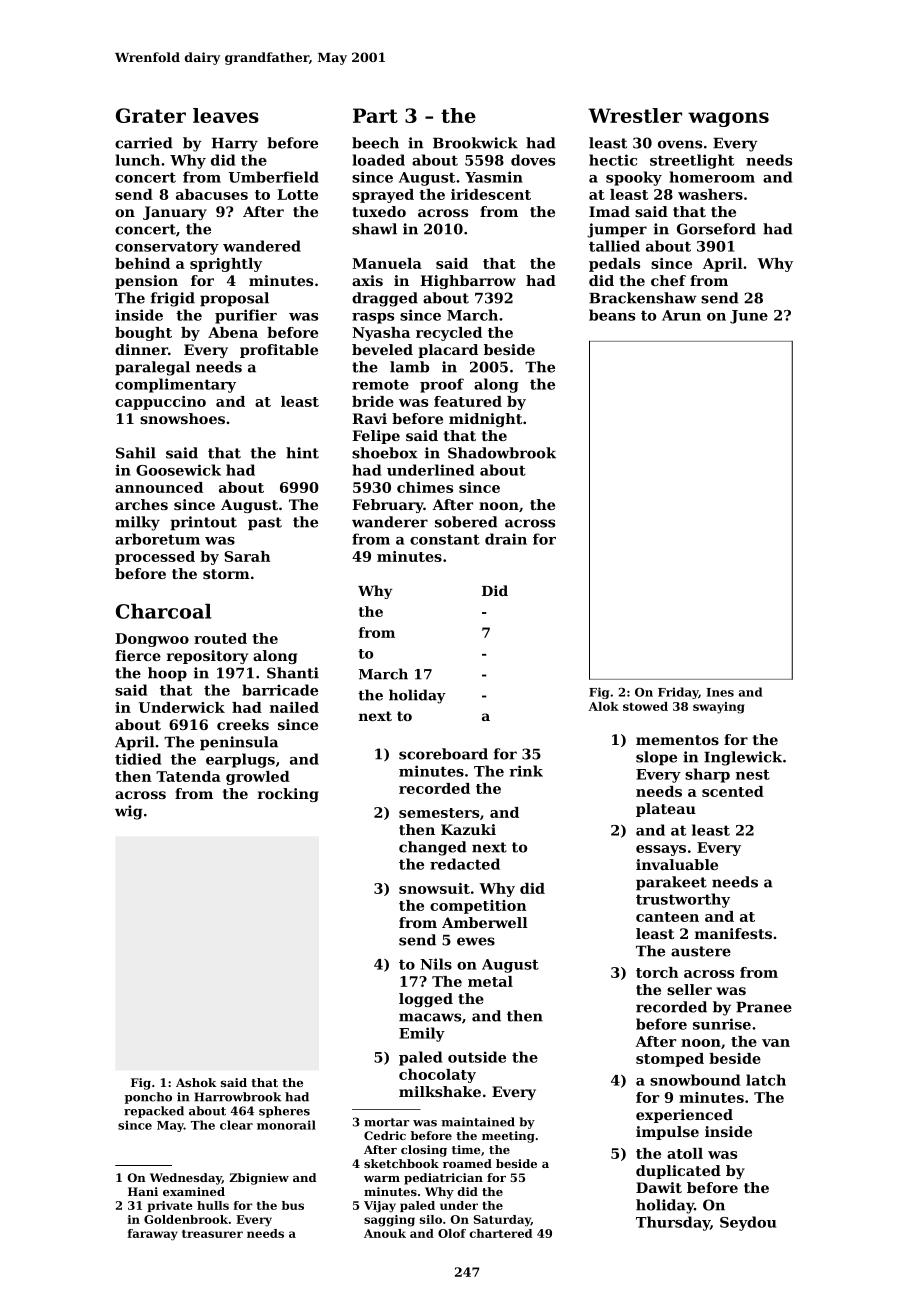 The height and width of the document is (1316, 908). Describe the element at coordinates (137, 160) in the document. I see `lunch` at that location.
